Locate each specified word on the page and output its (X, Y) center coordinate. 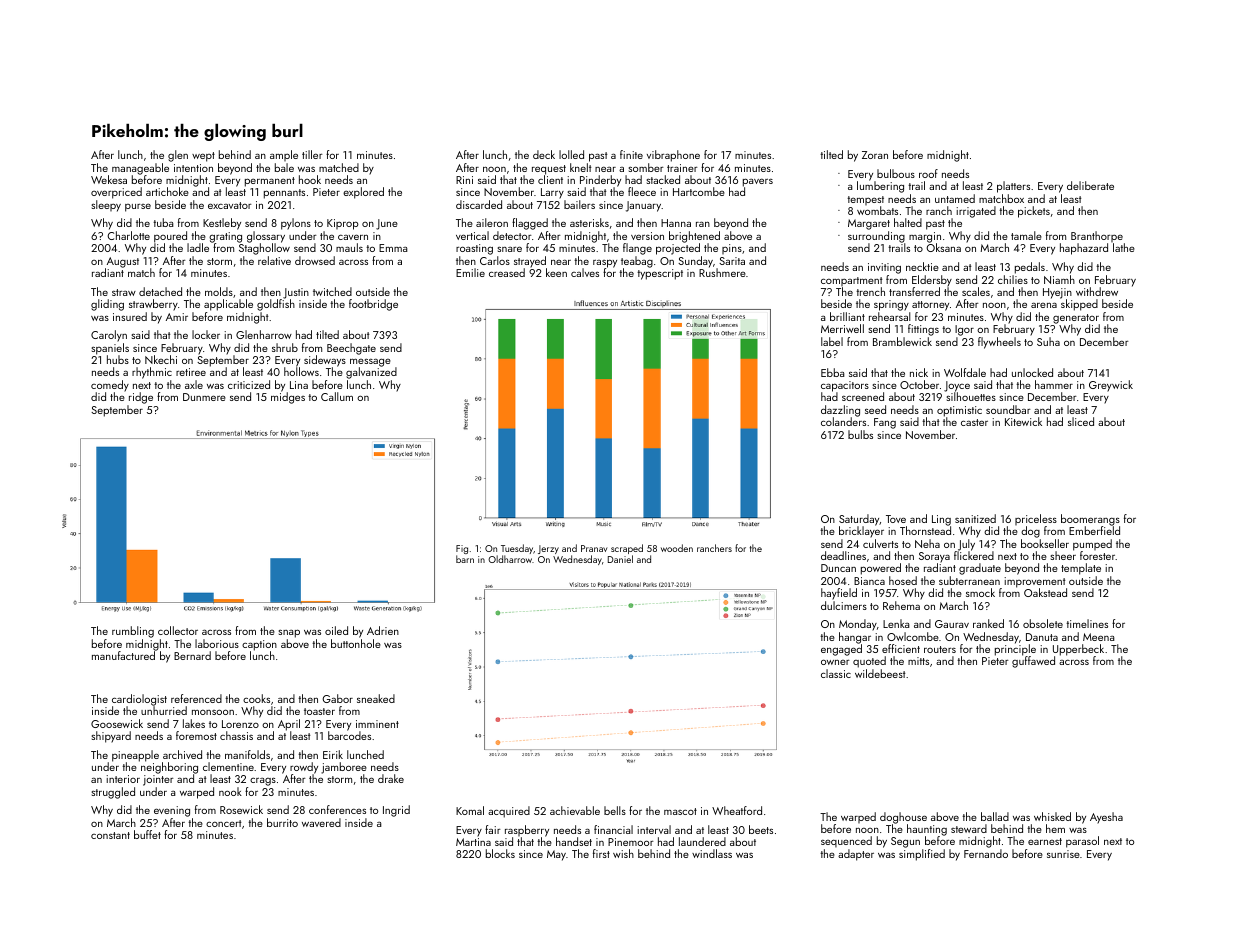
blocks (500, 853)
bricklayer (861, 532)
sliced (1081, 421)
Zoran (875, 155)
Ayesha (1106, 818)
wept (203, 157)
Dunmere (204, 397)
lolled (571, 154)
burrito (282, 822)
